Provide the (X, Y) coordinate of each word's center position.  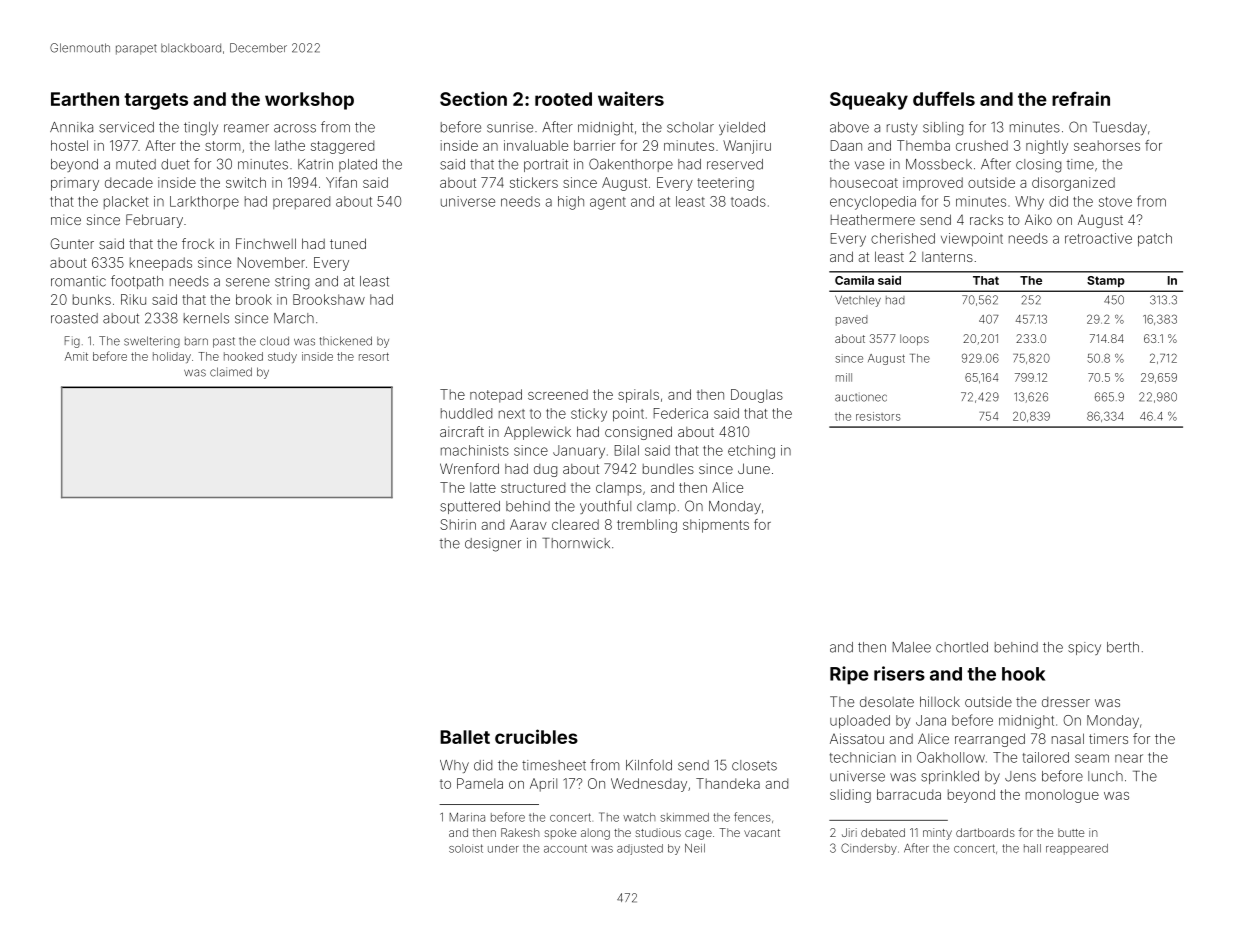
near (1129, 758)
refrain (1081, 98)
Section (473, 98)
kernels (206, 318)
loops (914, 339)
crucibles (536, 736)
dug (545, 470)
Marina (467, 817)
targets (156, 101)
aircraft (462, 431)
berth (1123, 647)
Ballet (465, 737)
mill (844, 377)
